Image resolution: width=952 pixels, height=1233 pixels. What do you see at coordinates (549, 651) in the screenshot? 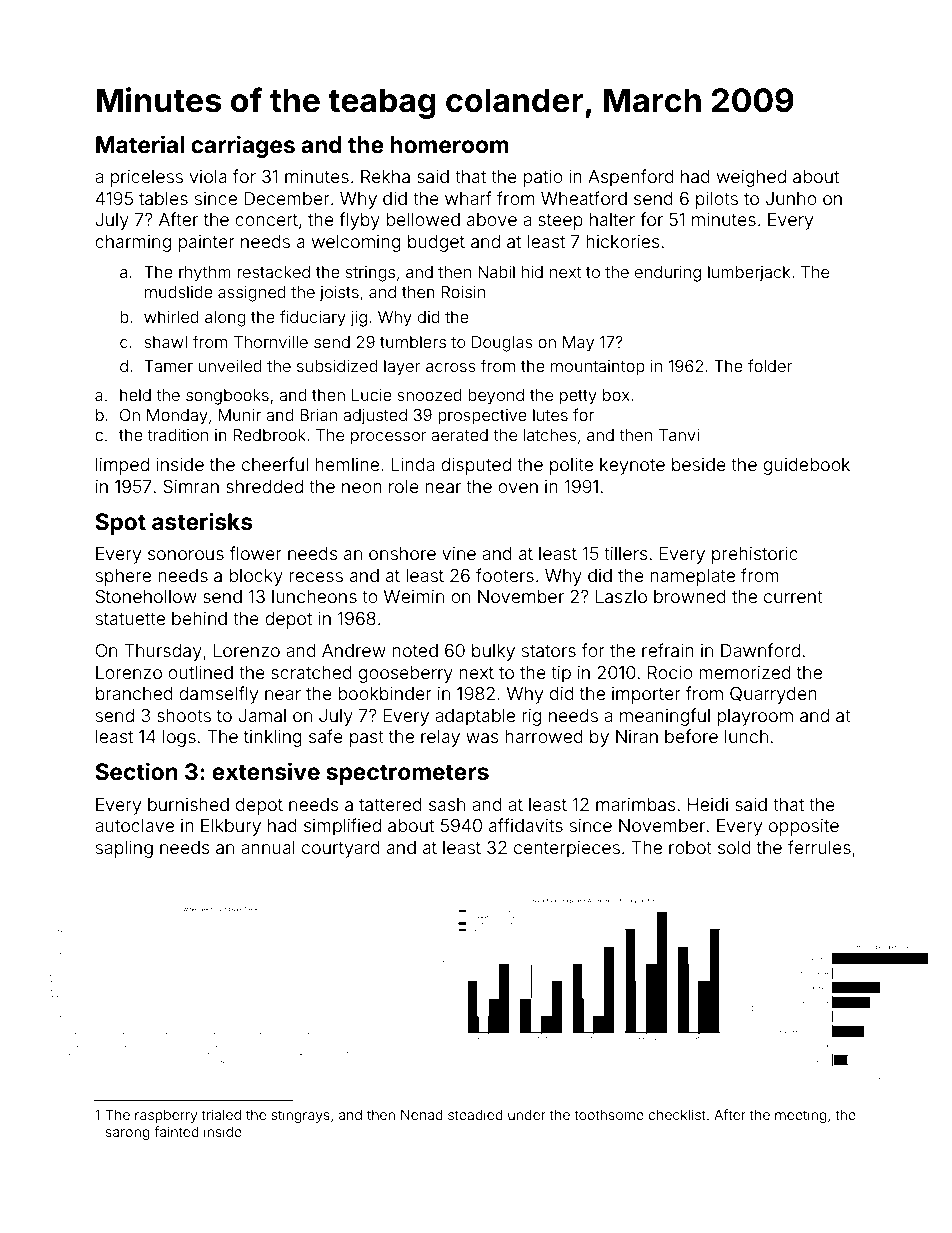
I see `stators` at bounding box center [549, 651].
